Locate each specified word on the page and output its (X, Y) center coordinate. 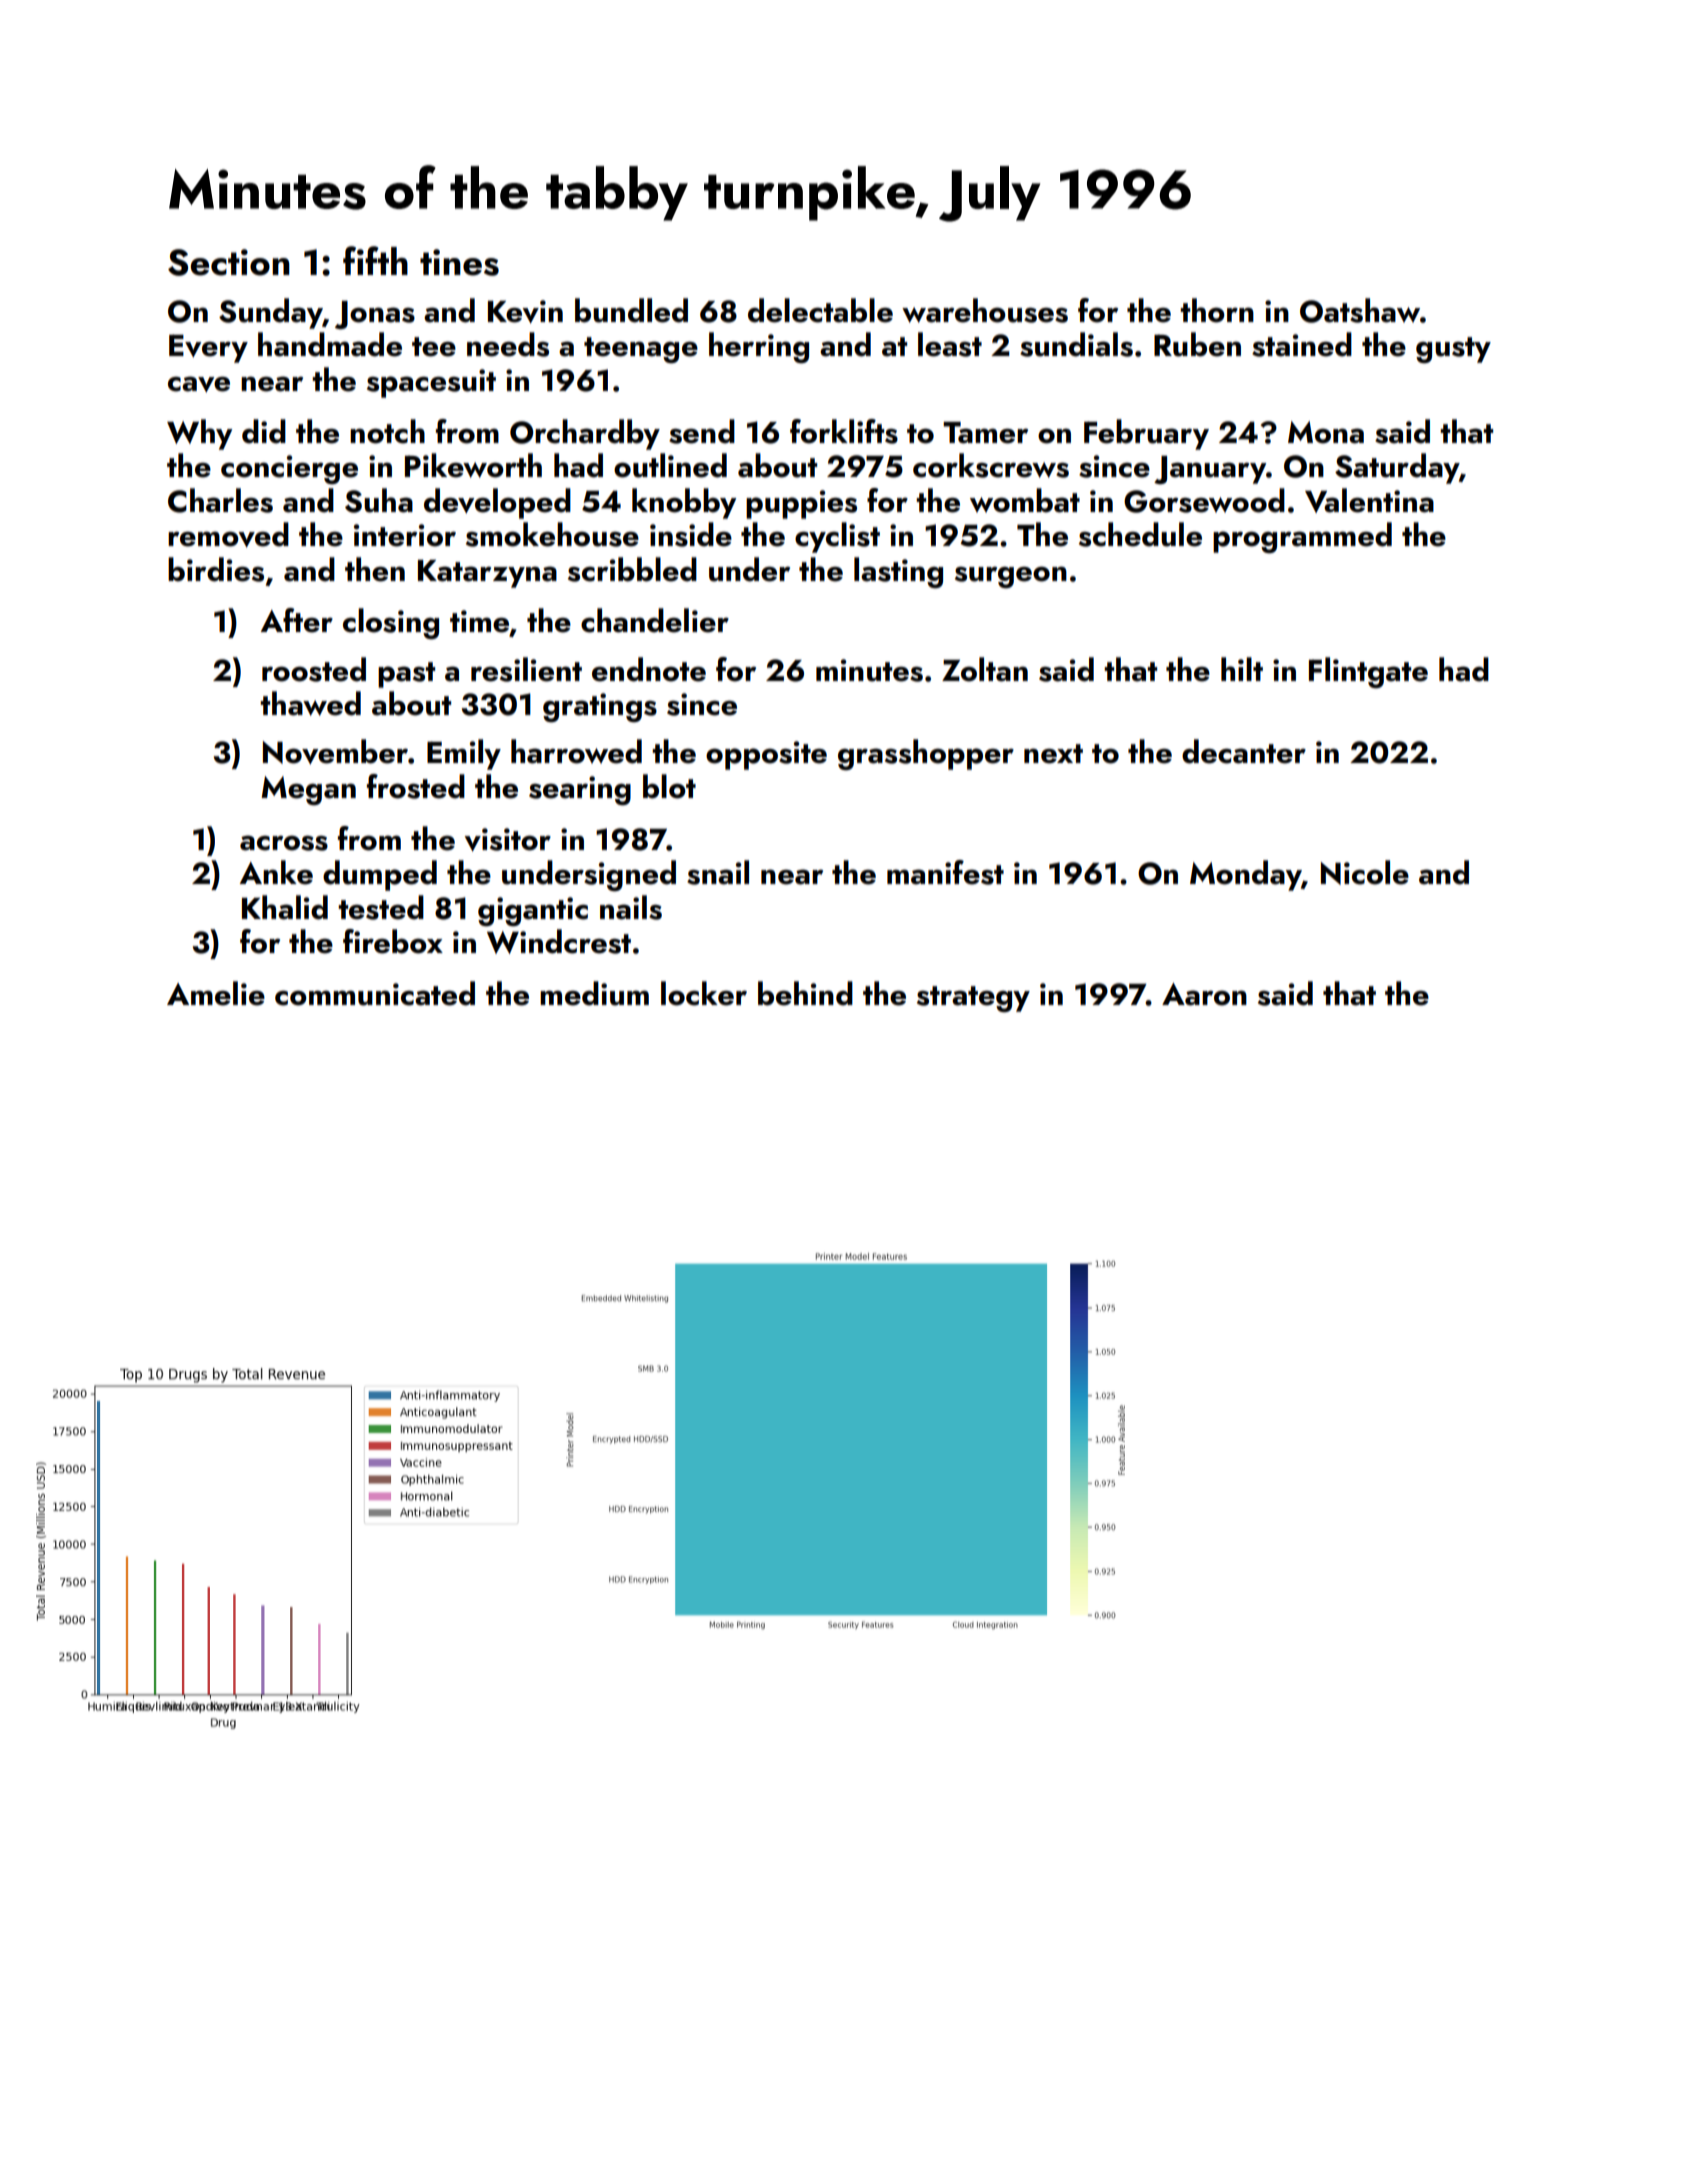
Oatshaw (1360, 310)
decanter (1244, 751)
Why (199, 434)
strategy (973, 999)
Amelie (216, 993)
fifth (375, 260)
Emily (464, 754)
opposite (766, 755)
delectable (820, 310)
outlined (670, 465)
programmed (1302, 537)
